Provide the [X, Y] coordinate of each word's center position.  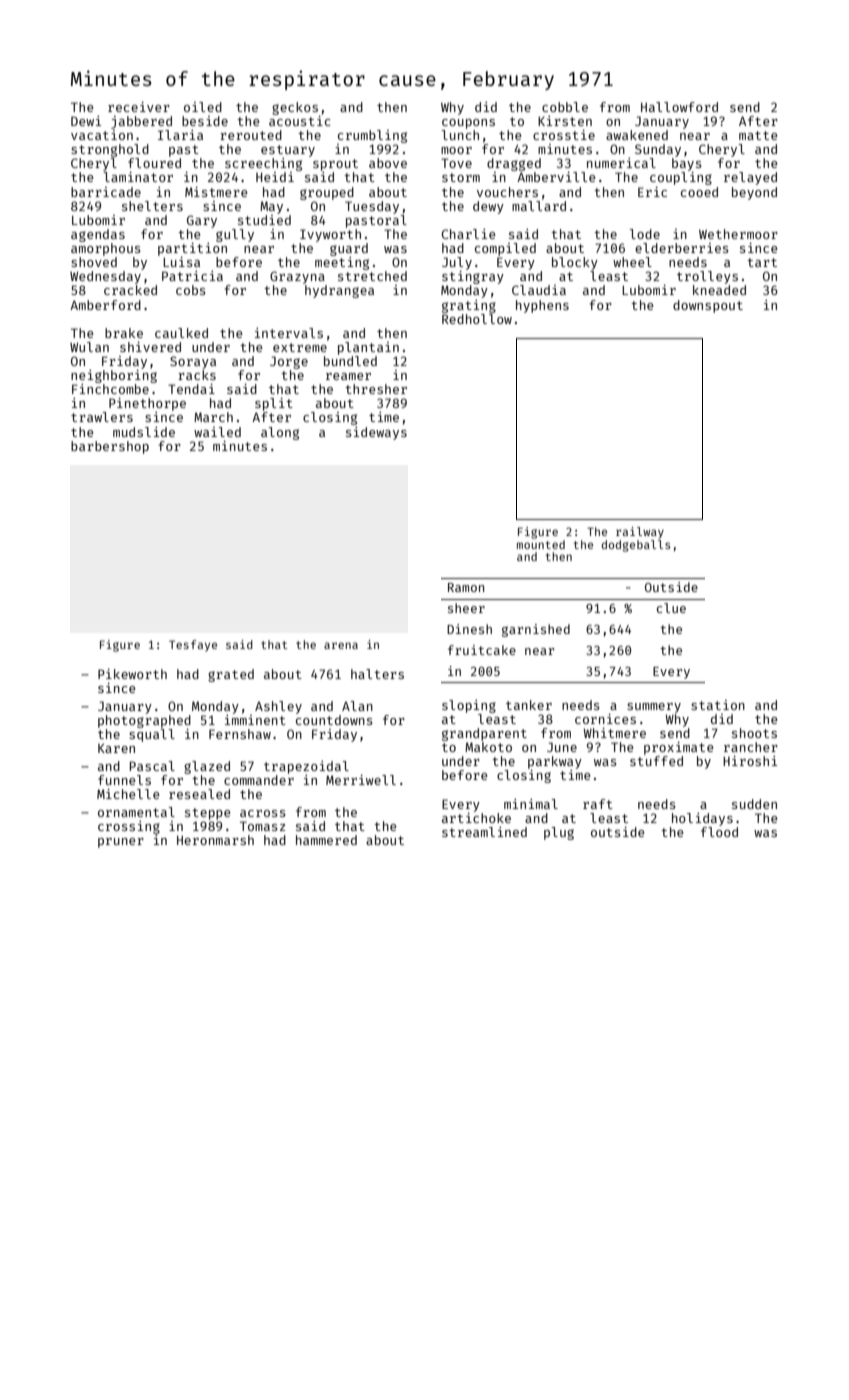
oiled [203, 107]
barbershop [110, 447]
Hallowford [679, 107]
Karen [116, 748]
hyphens [542, 306]
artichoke [476, 818]
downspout [708, 306]
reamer [348, 376]
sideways [376, 433]
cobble [565, 107]
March [213, 417]
